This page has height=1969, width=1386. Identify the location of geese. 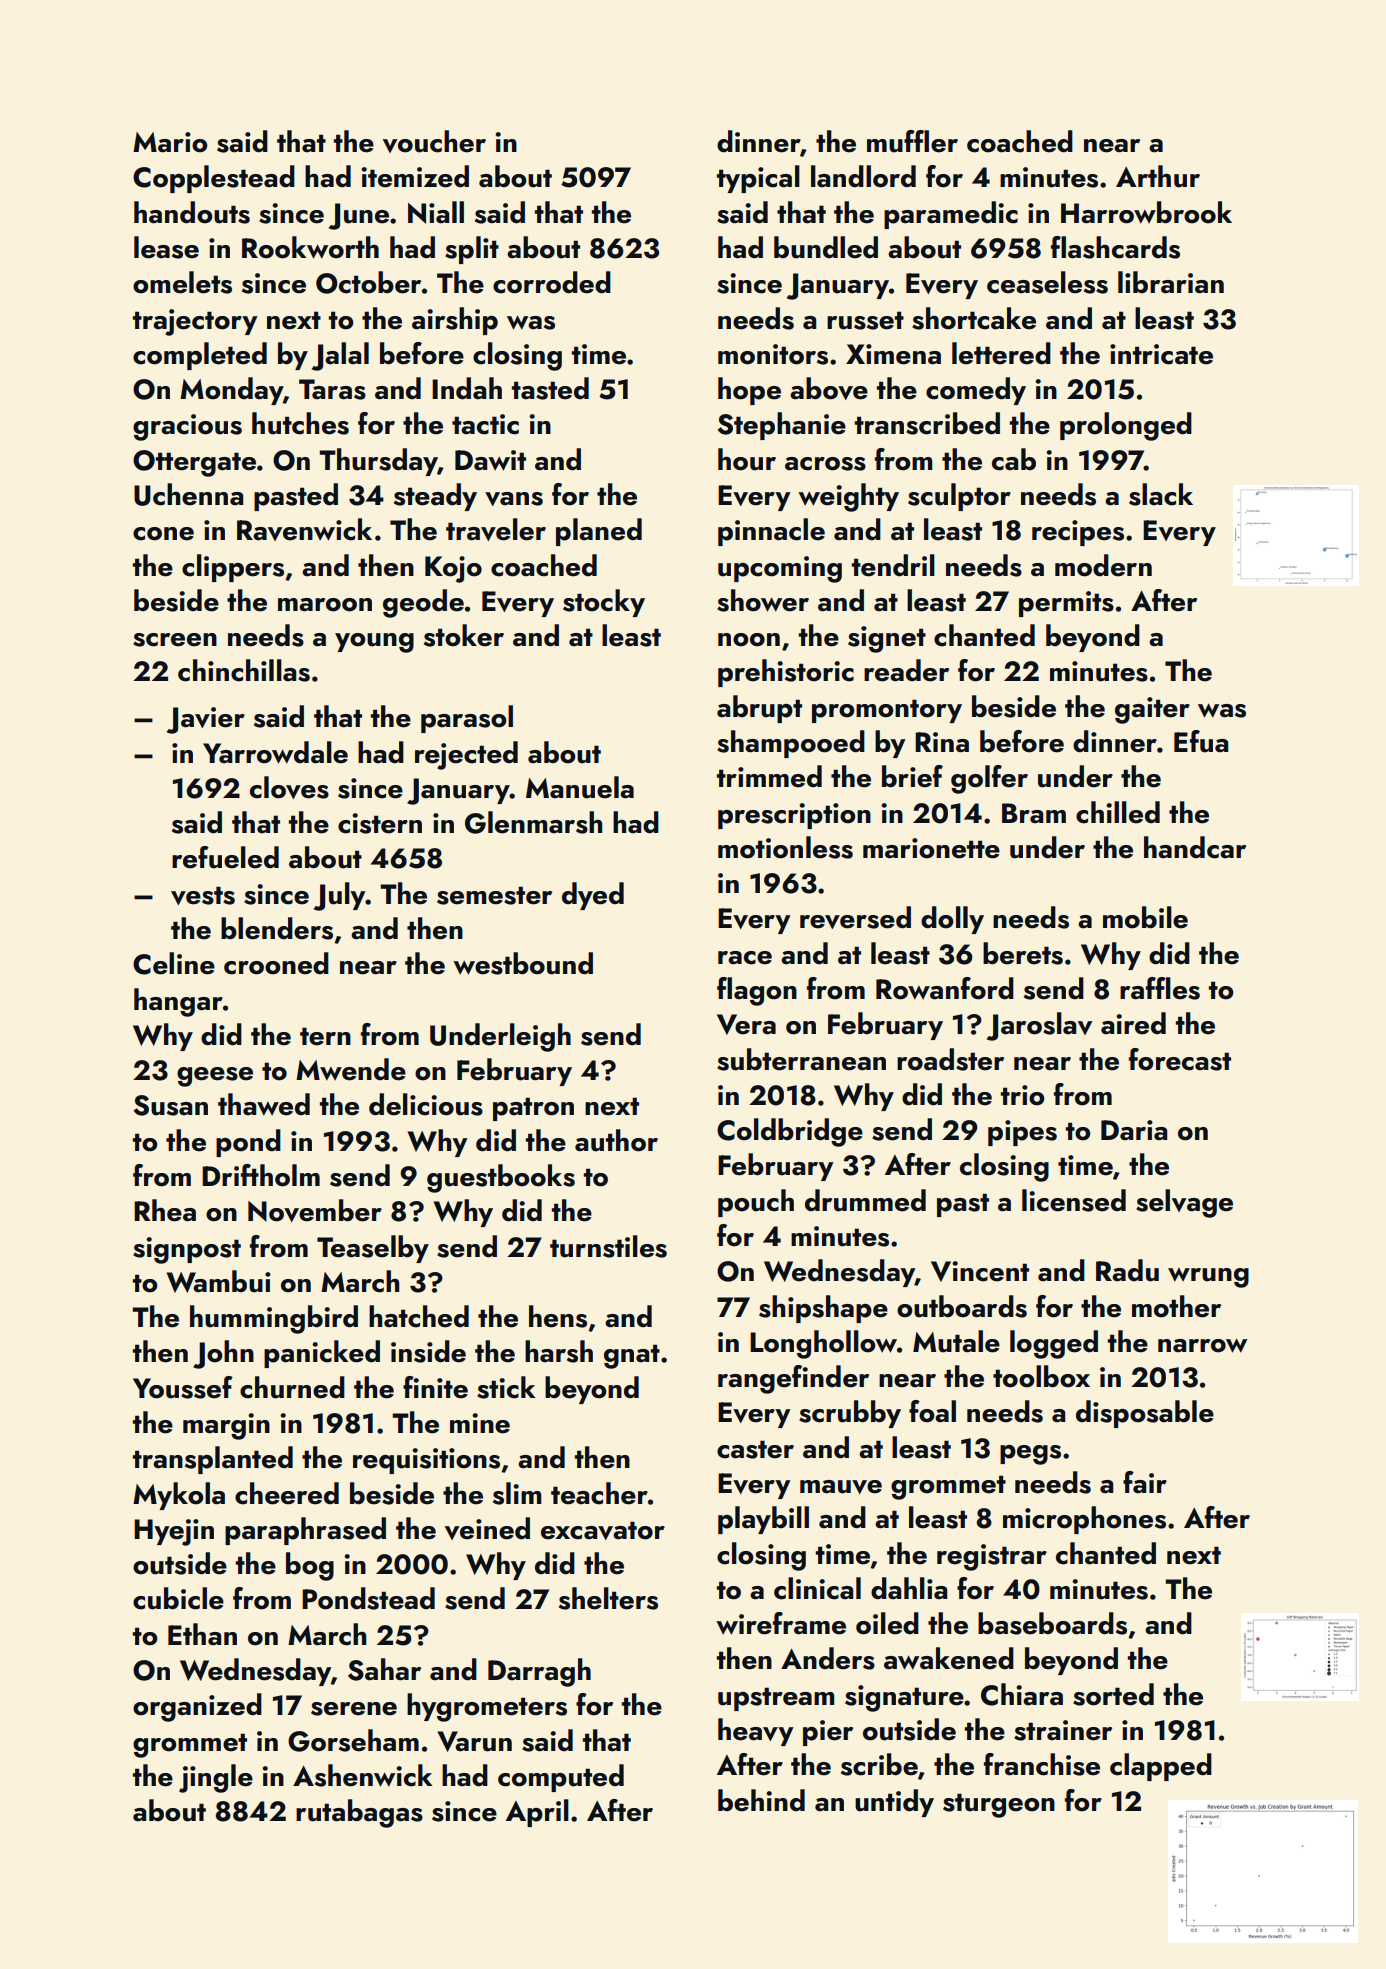
(215, 1077).
